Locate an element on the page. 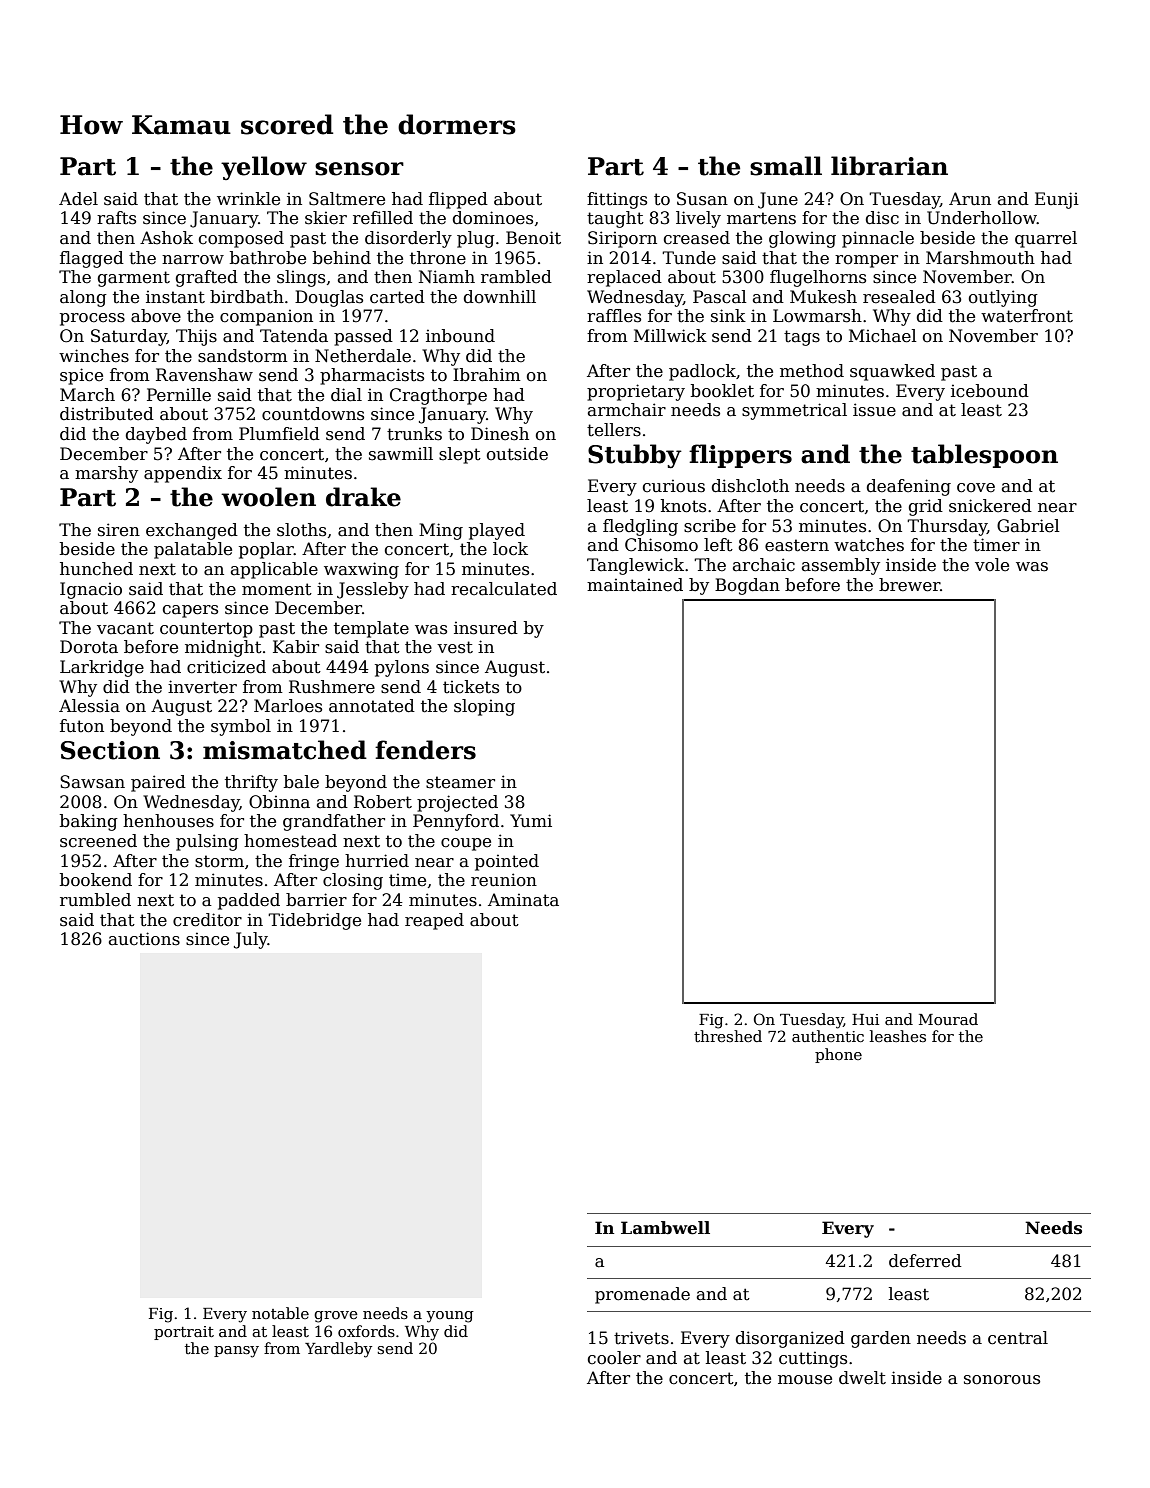 The image size is (1150, 1488). symbol is located at coordinates (241, 727).
